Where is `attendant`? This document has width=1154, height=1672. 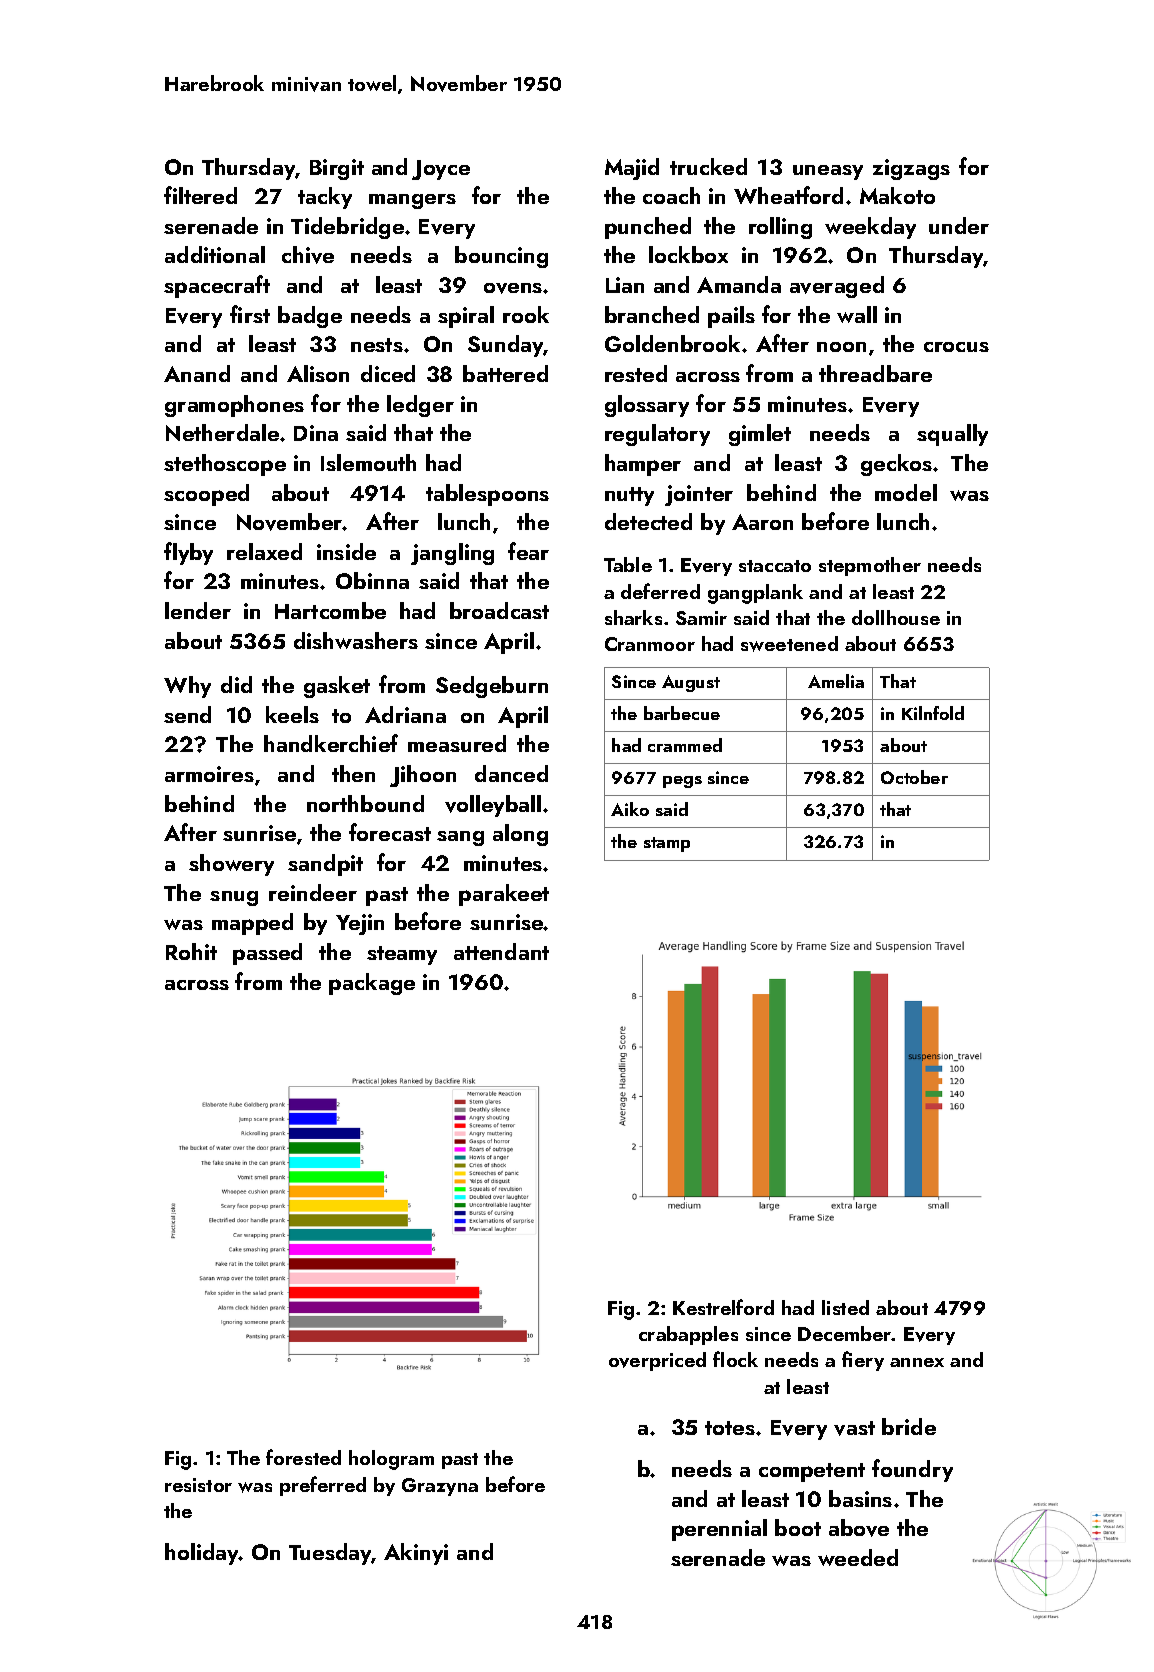 attendant is located at coordinates (501, 951).
